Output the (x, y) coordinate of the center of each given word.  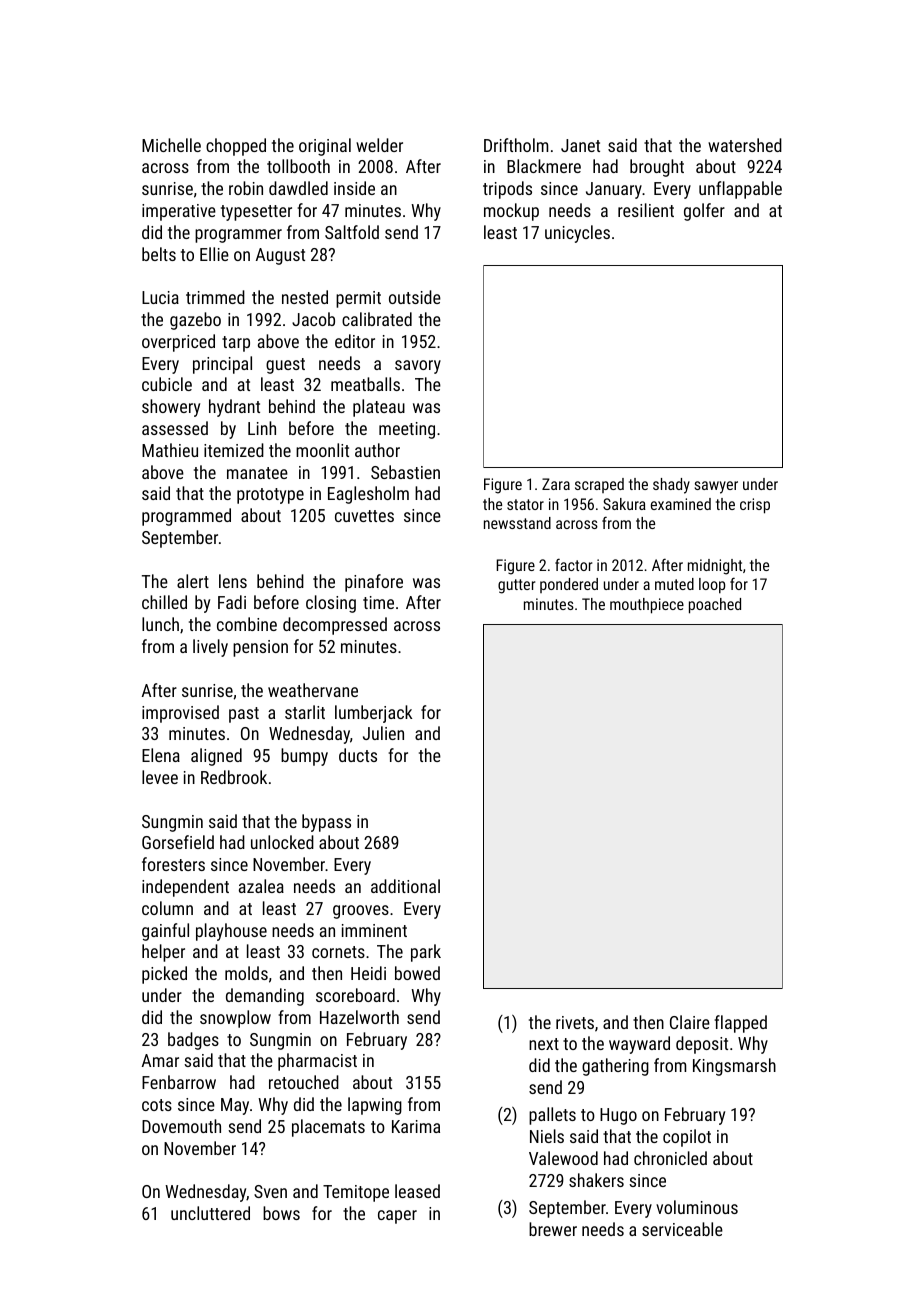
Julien (383, 733)
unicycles (577, 234)
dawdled (298, 188)
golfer (704, 212)
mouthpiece (647, 606)
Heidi (368, 973)
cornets (338, 952)
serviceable (682, 1229)
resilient (646, 210)
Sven (270, 1191)
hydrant (234, 408)
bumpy (304, 757)
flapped (740, 1024)
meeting (407, 430)
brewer (553, 1229)
